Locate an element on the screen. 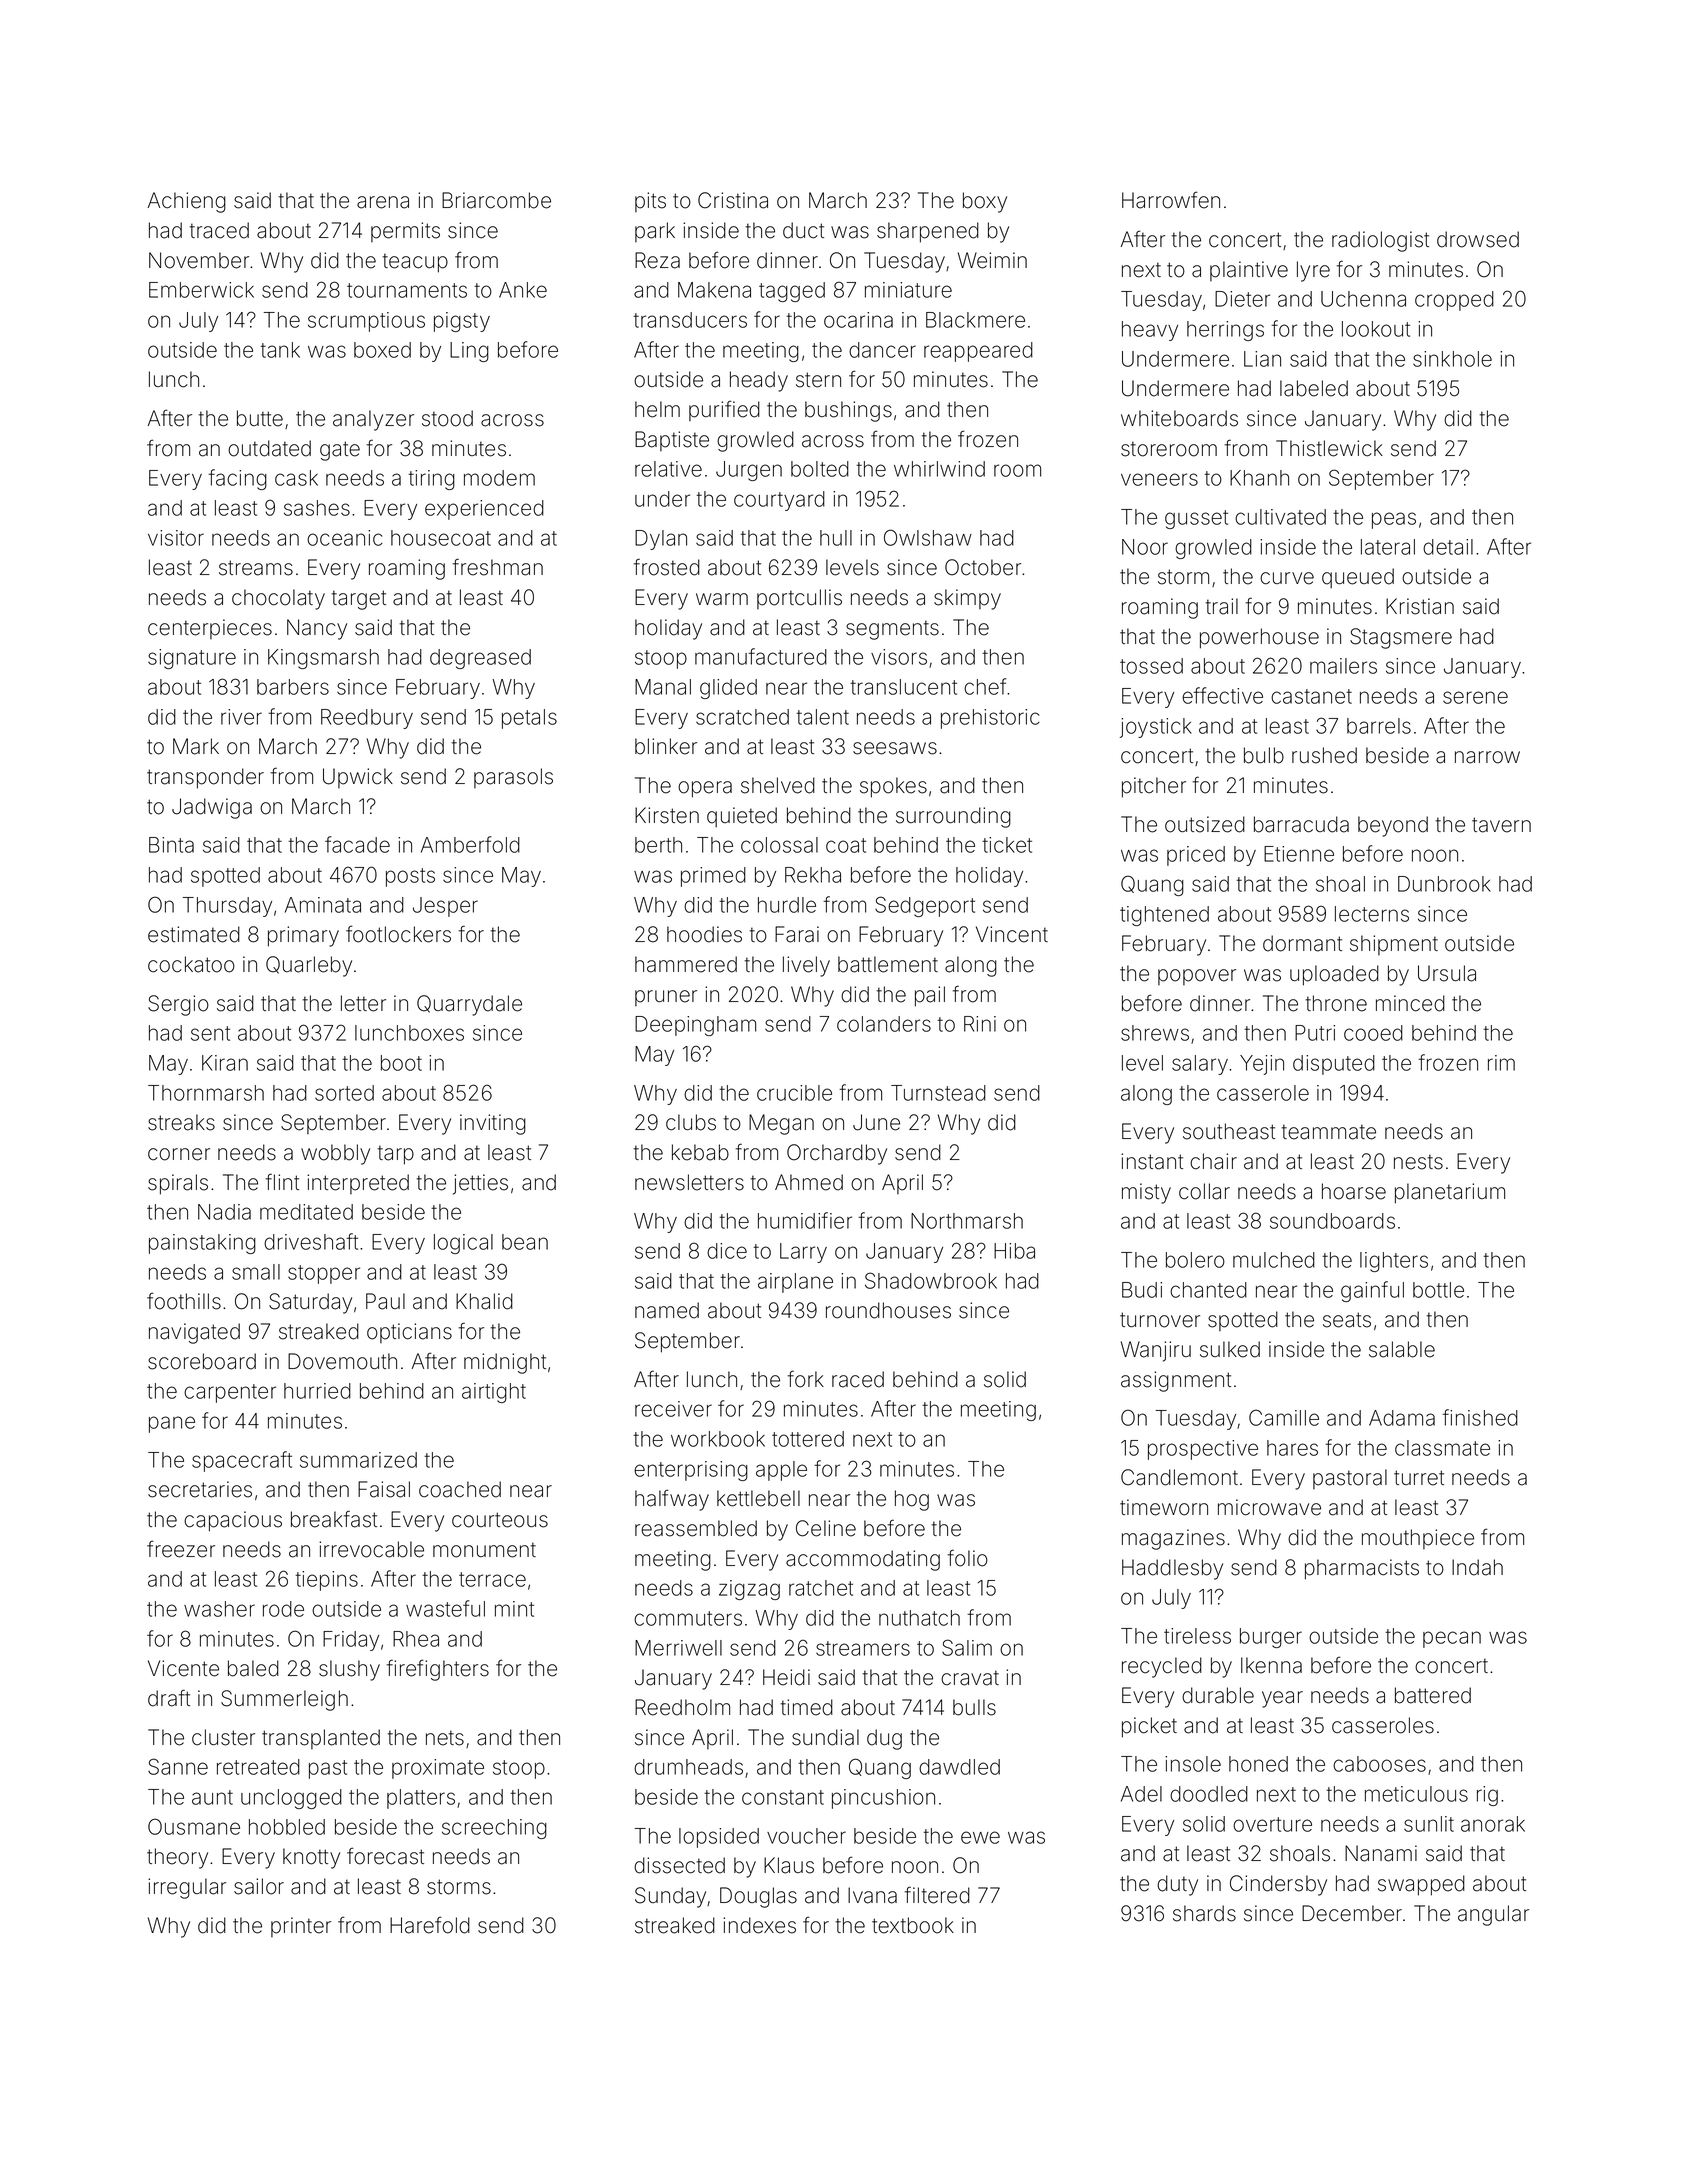 Image resolution: width=1683 pixels, height=2178 pixels. translucent is located at coordinates (903, 687).
